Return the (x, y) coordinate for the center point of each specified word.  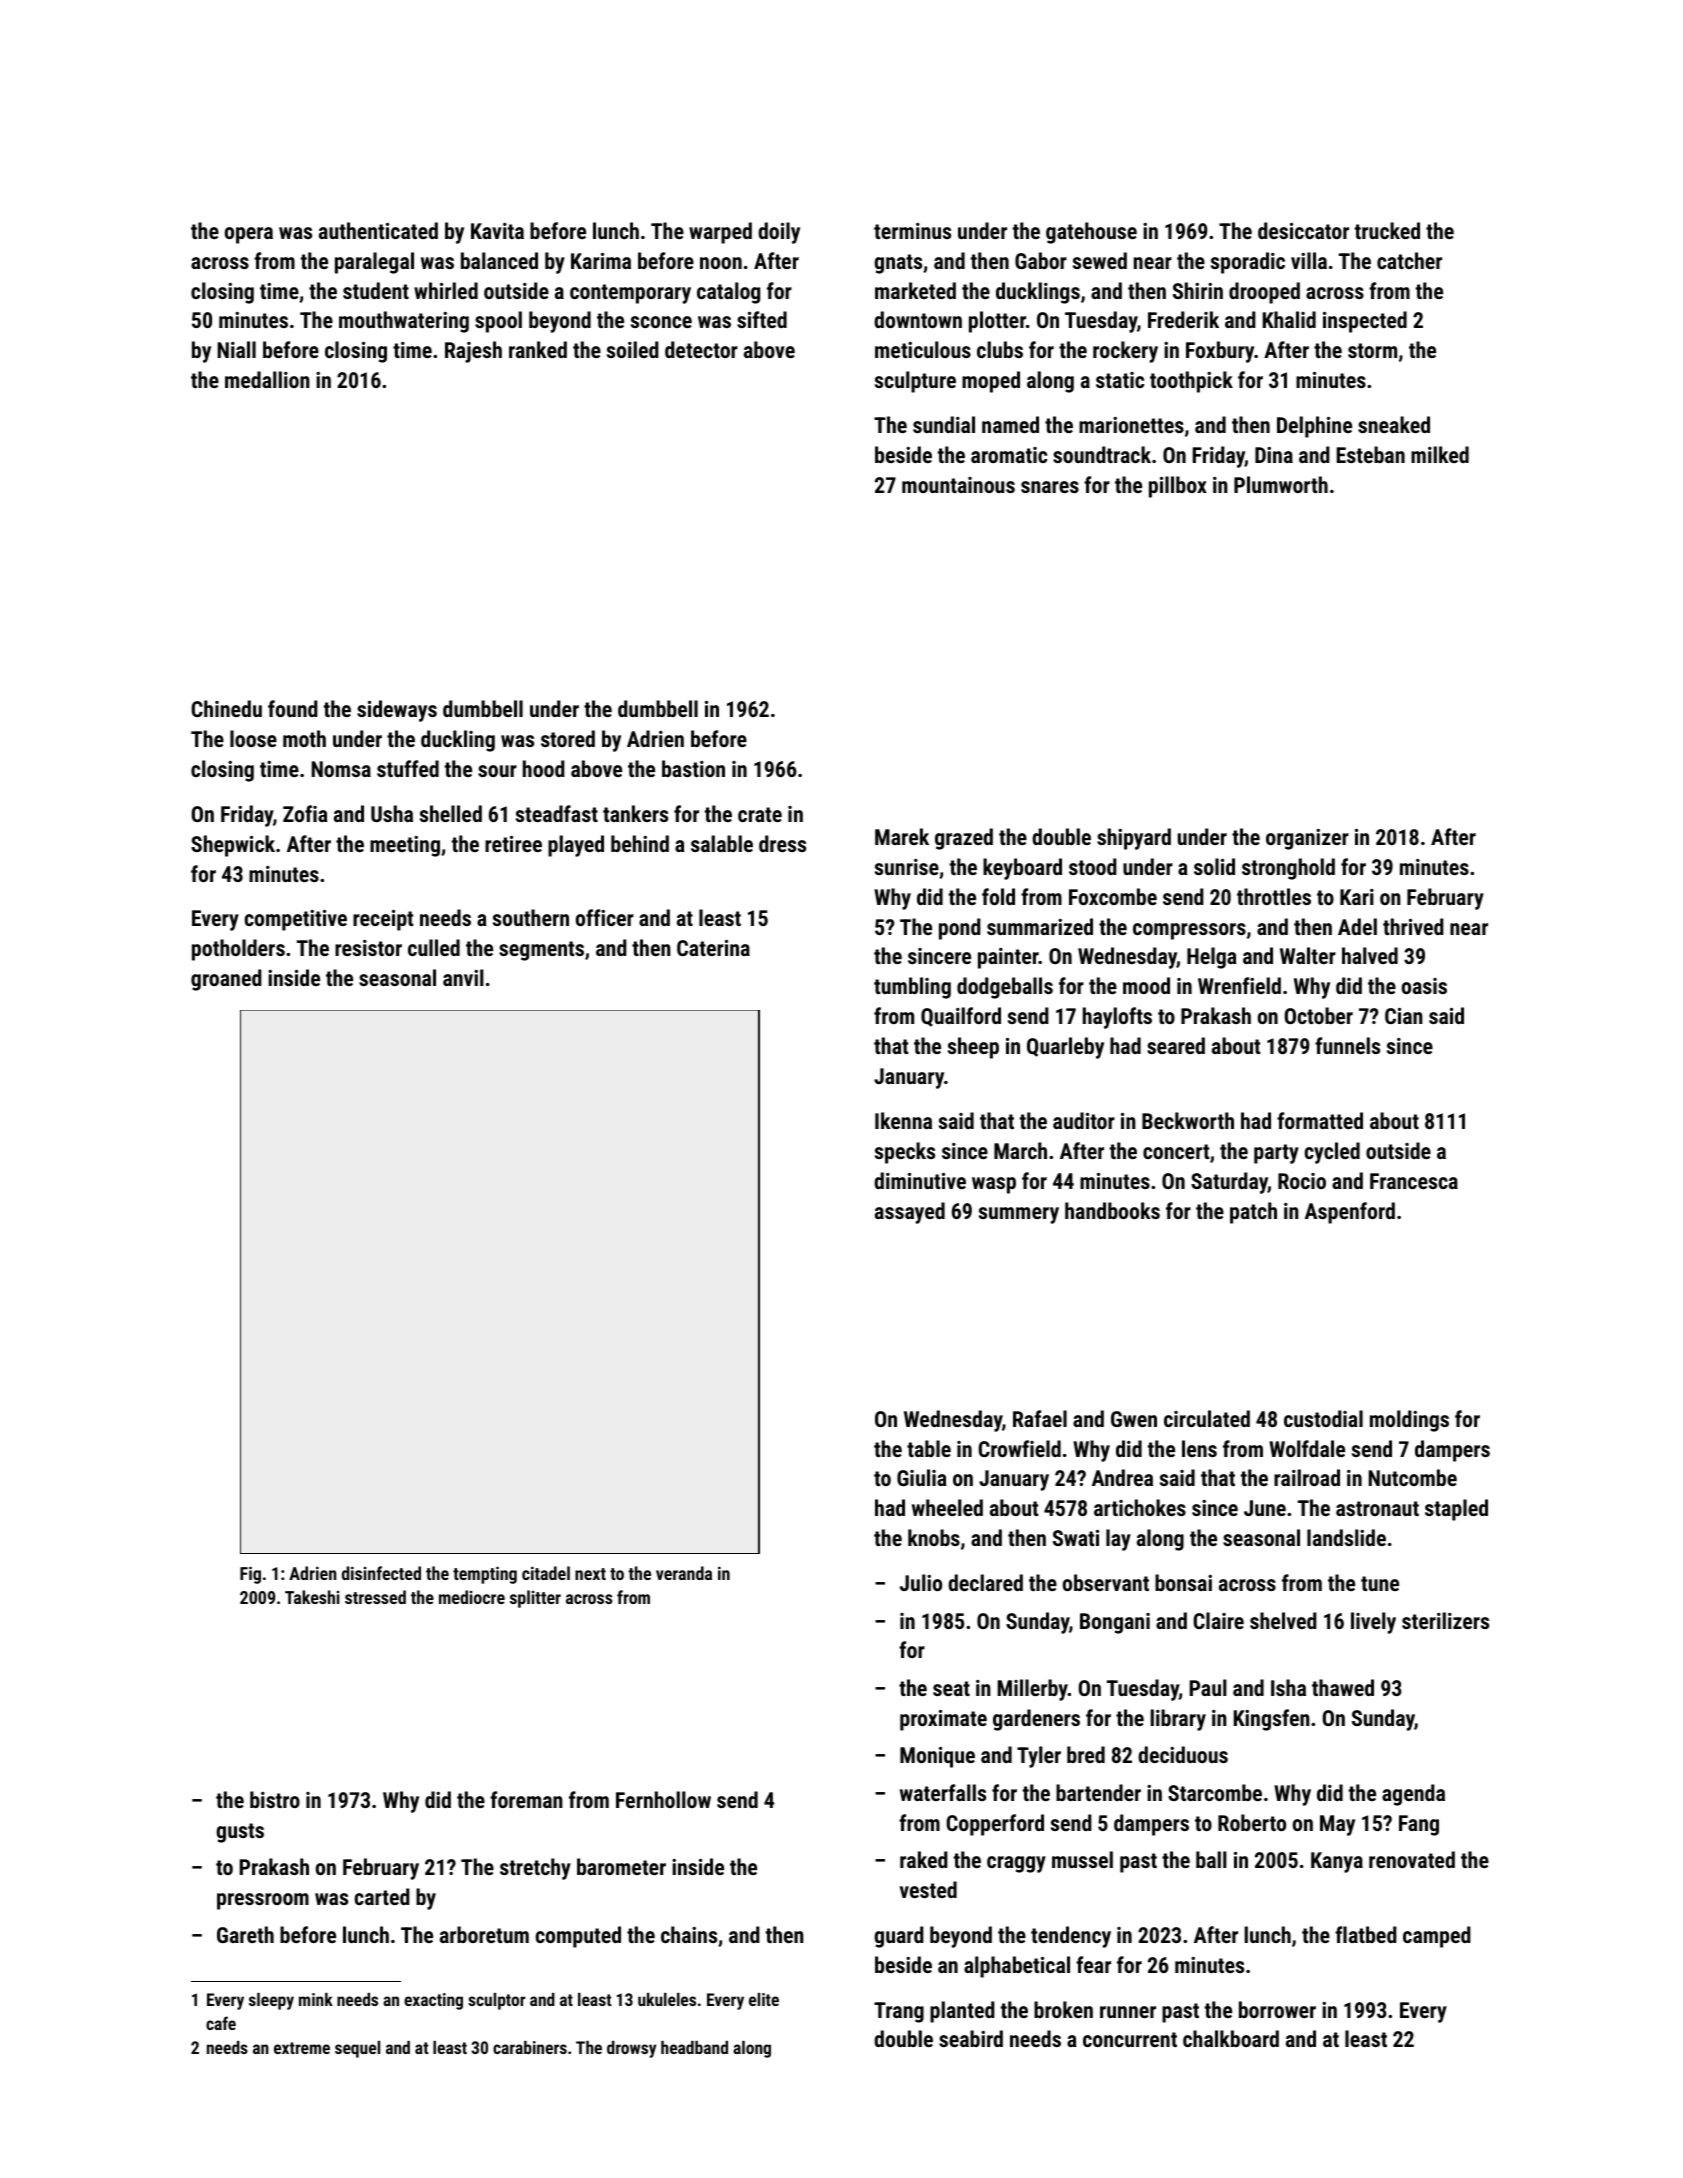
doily (779, 233)
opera (249, 235)
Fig (250, 1575)
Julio (921, 1582)
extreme (302, 2048)
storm (1372, 350)
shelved (1283, 1620)
